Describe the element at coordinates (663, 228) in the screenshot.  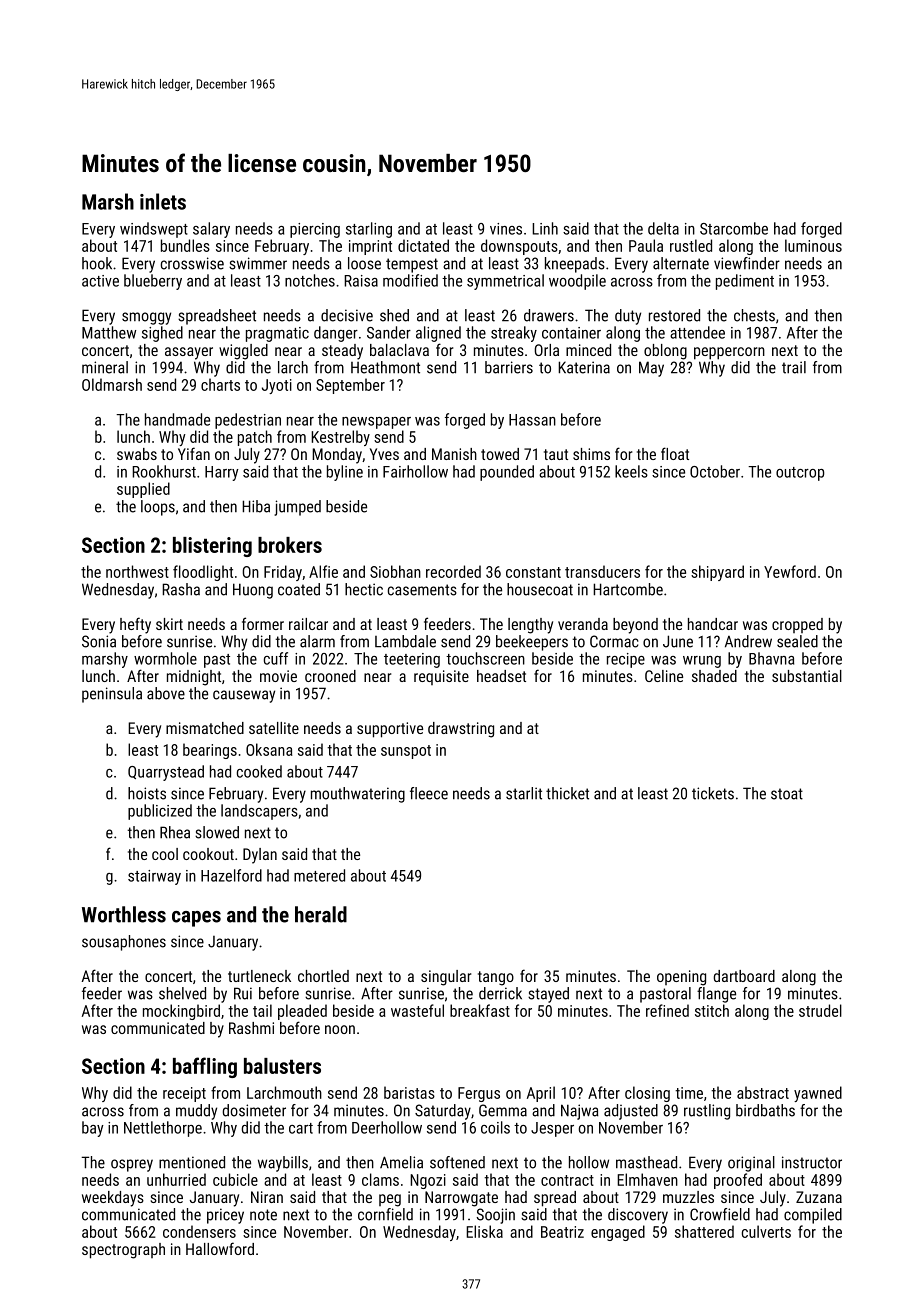
I see `delta` at that location.
